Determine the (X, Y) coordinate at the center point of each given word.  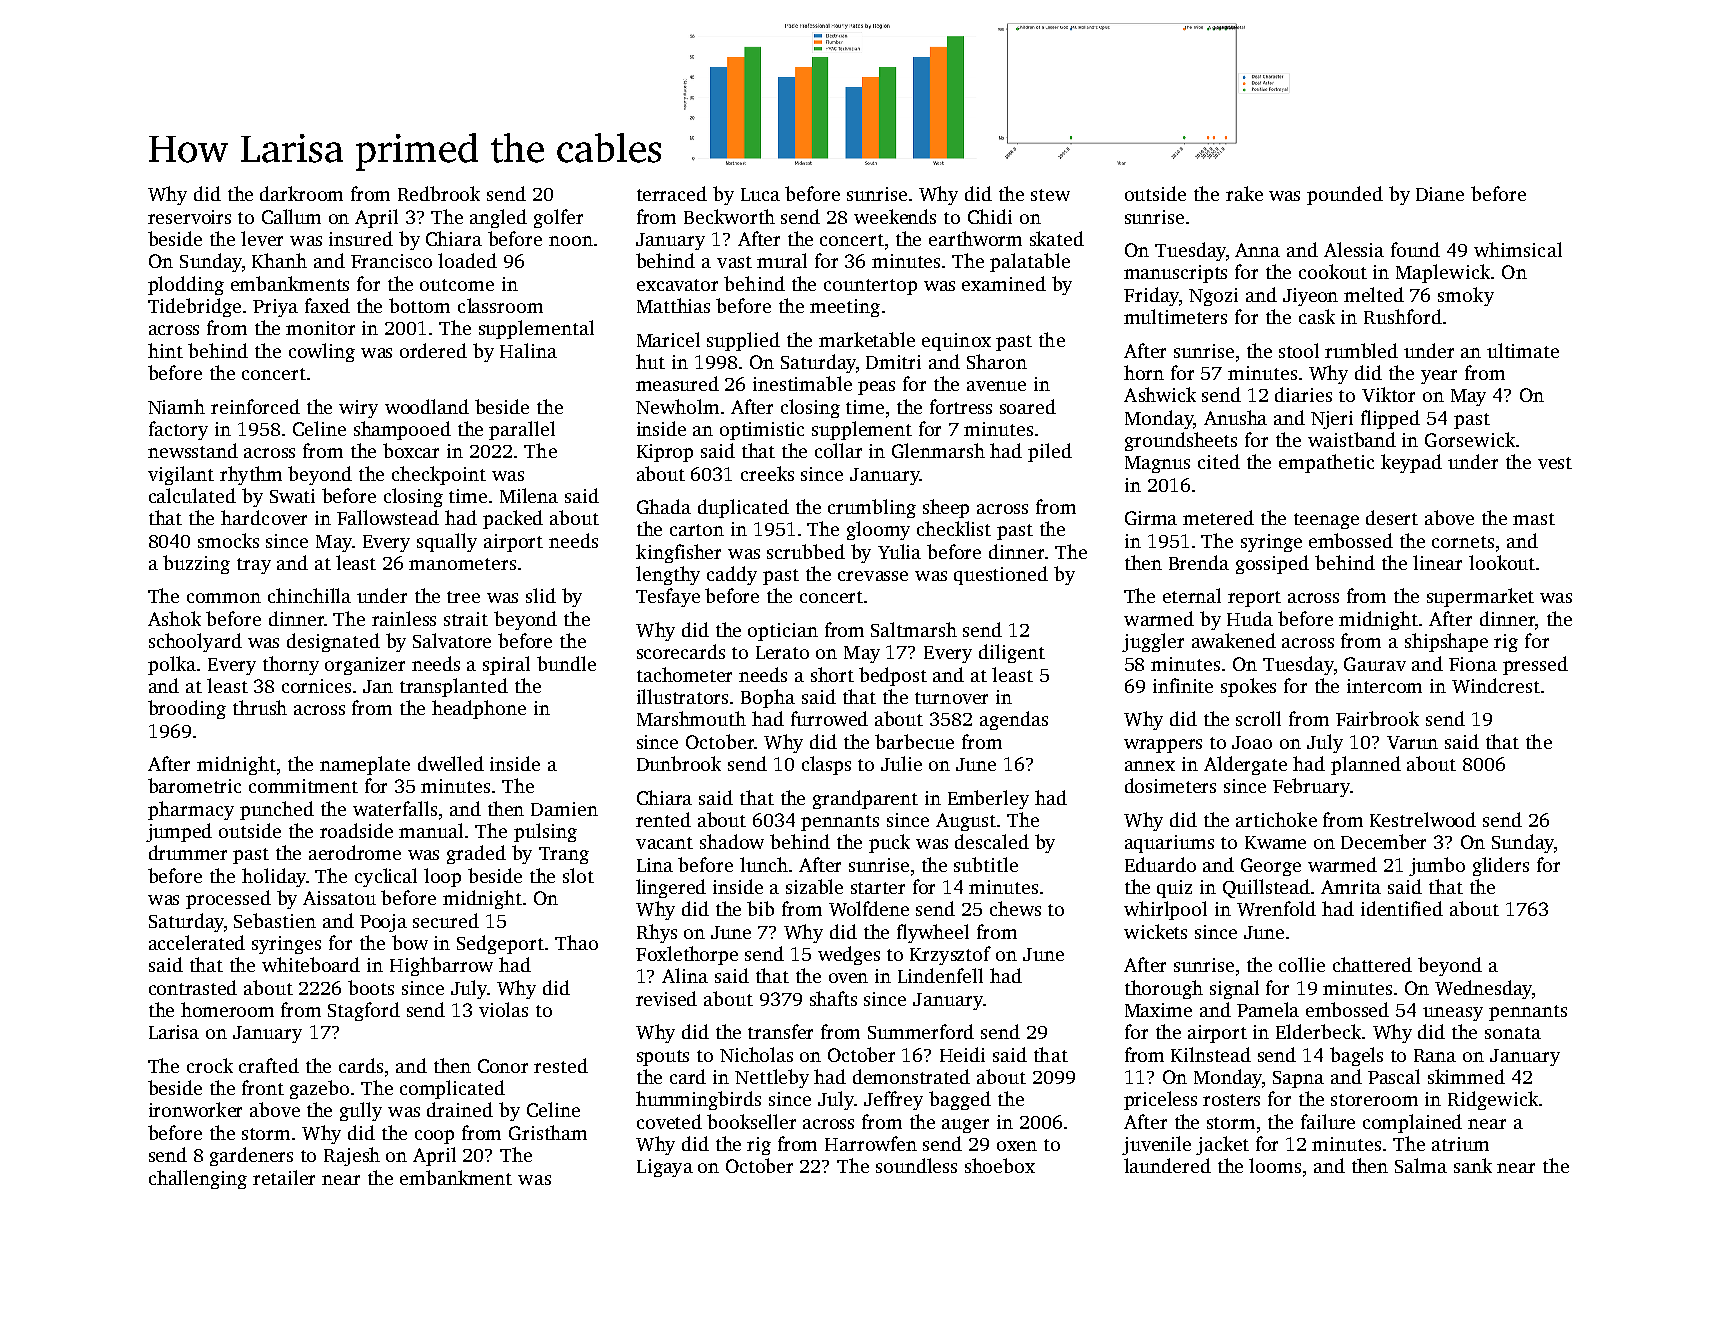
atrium (1460, 1144)
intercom (1384, 686)
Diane (1440, 194)
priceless (1160, 1100)
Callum (291, 216)
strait (466, 619)
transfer (780, 1031)
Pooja (383, 923)
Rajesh (352, 1156)
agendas (1014, 720)
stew (1050, 195)
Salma (1421, 1165)
